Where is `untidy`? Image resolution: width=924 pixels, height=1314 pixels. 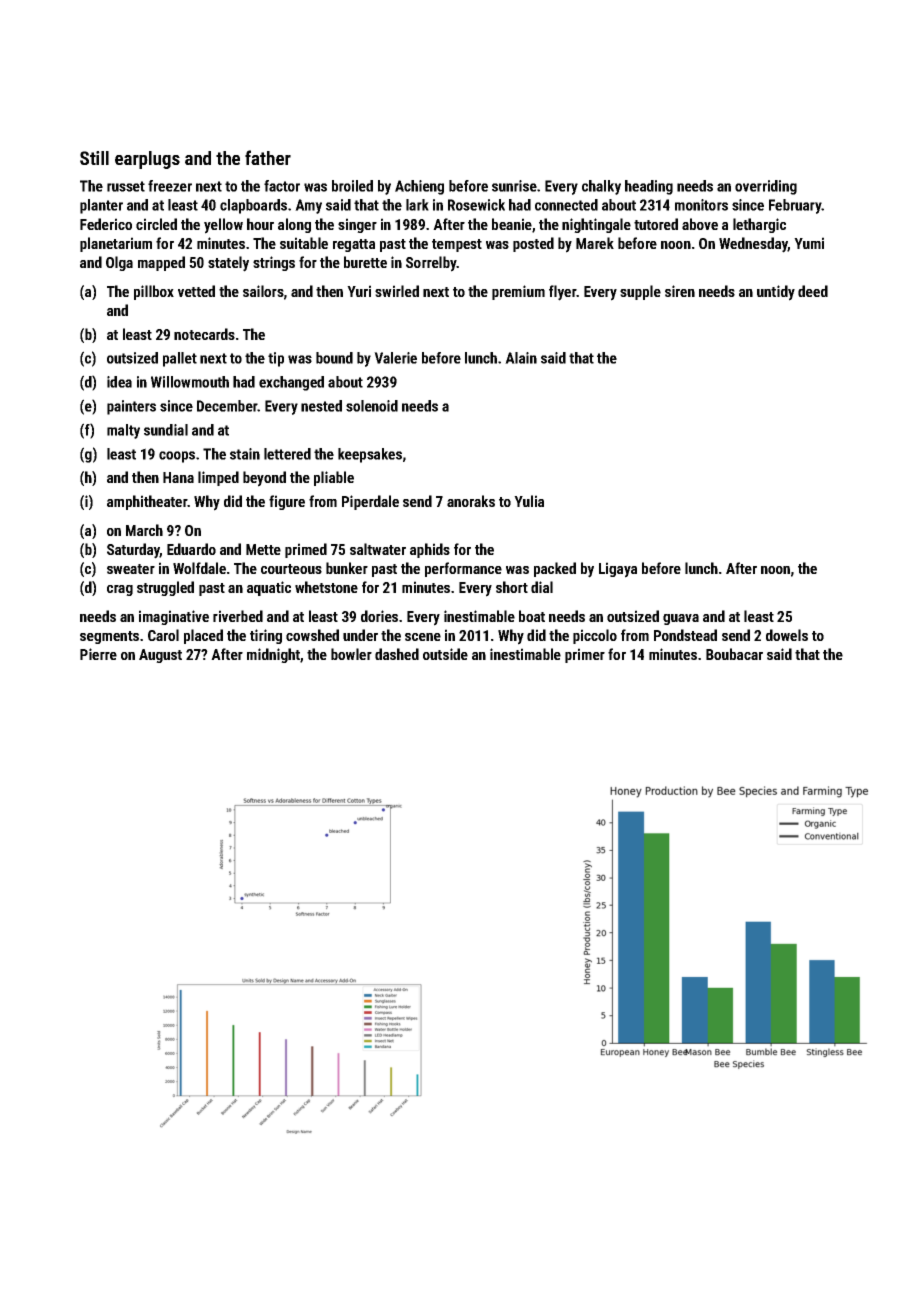 untidy is located at coordinates (776, 293).
